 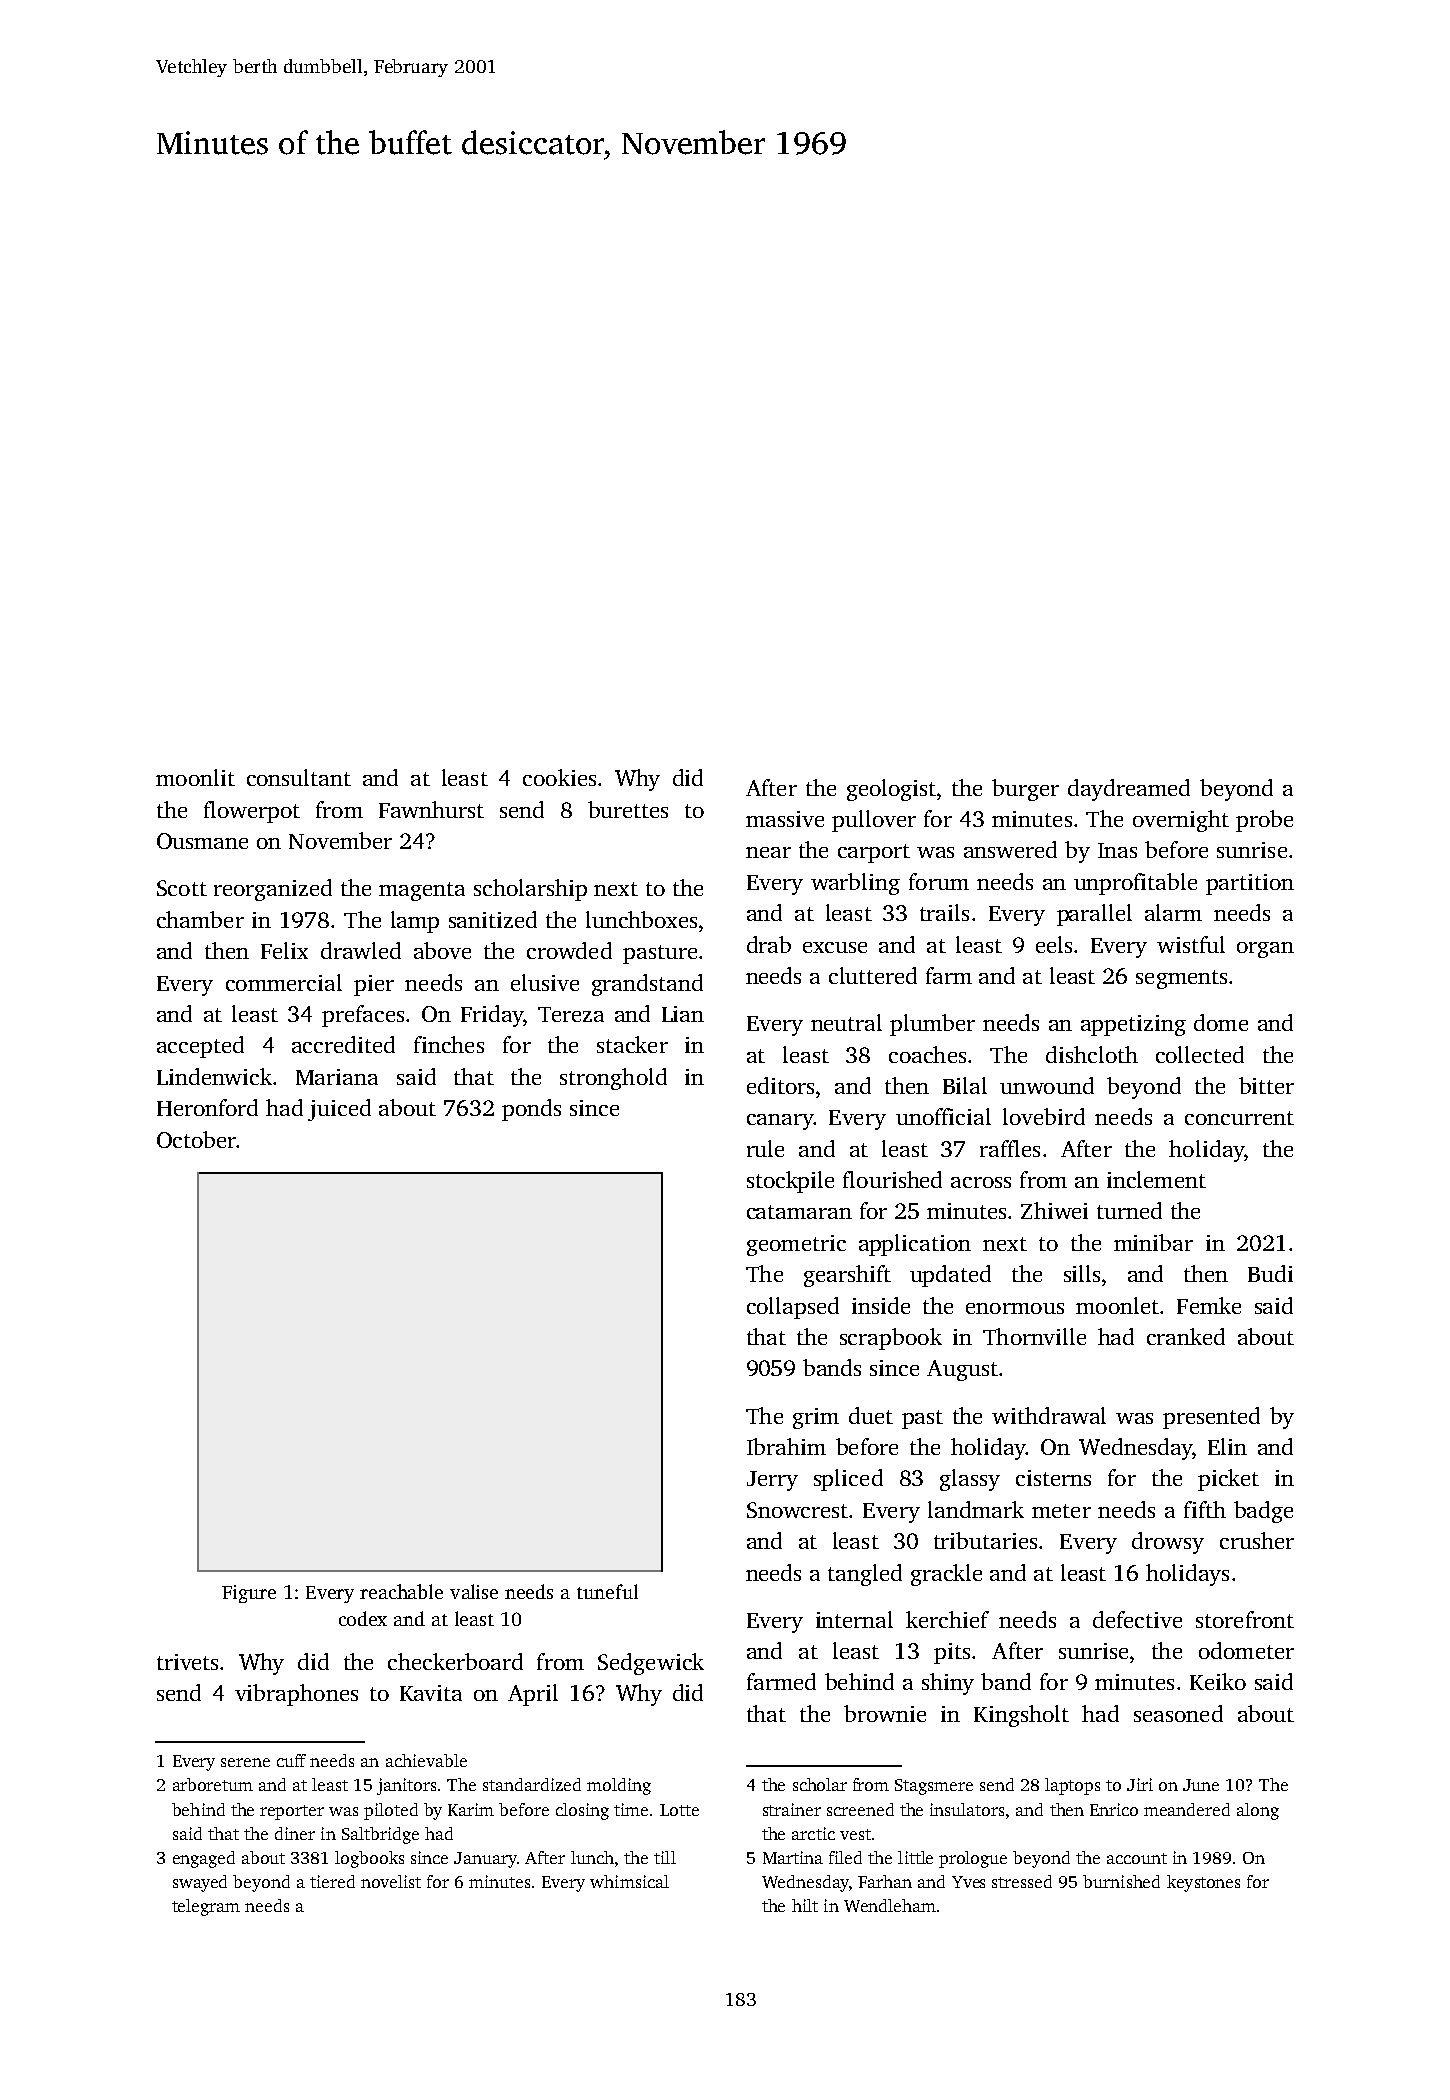 I want to click on consultant, so click(x=299, y=777).
